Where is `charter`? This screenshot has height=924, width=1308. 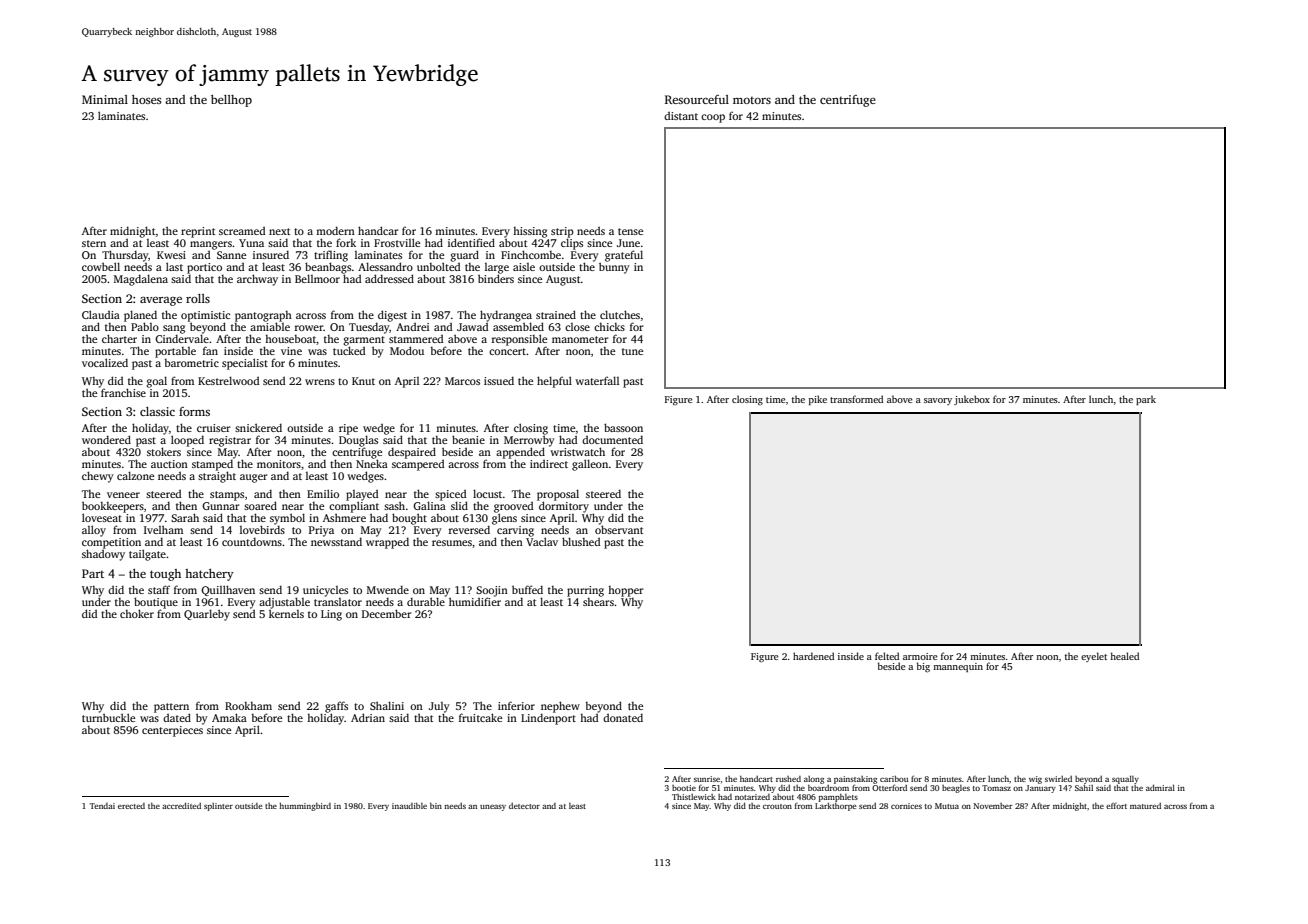 charter is located at coordinates (119, 338).
